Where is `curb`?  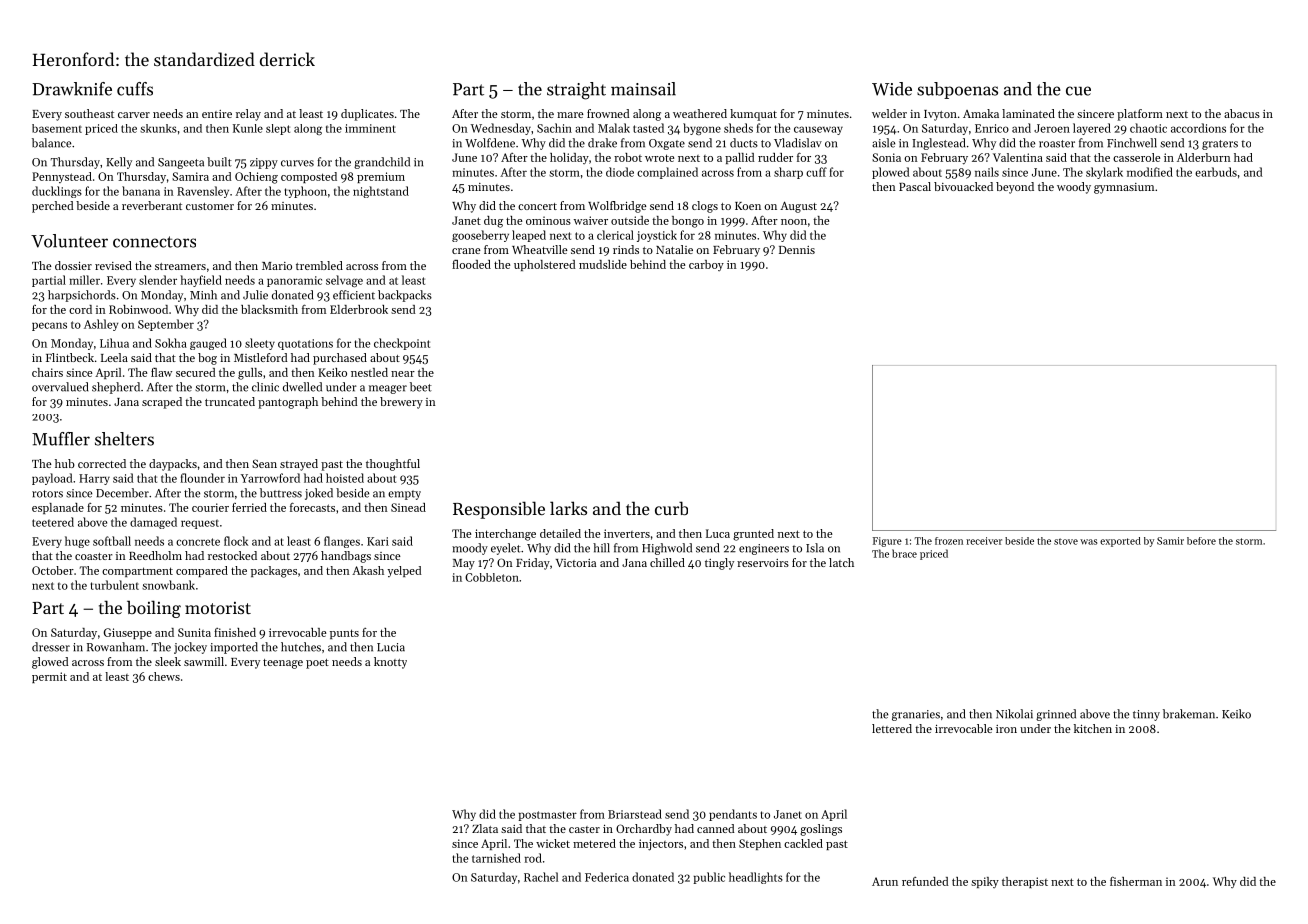 curb is located at coordinates (671, 508).
